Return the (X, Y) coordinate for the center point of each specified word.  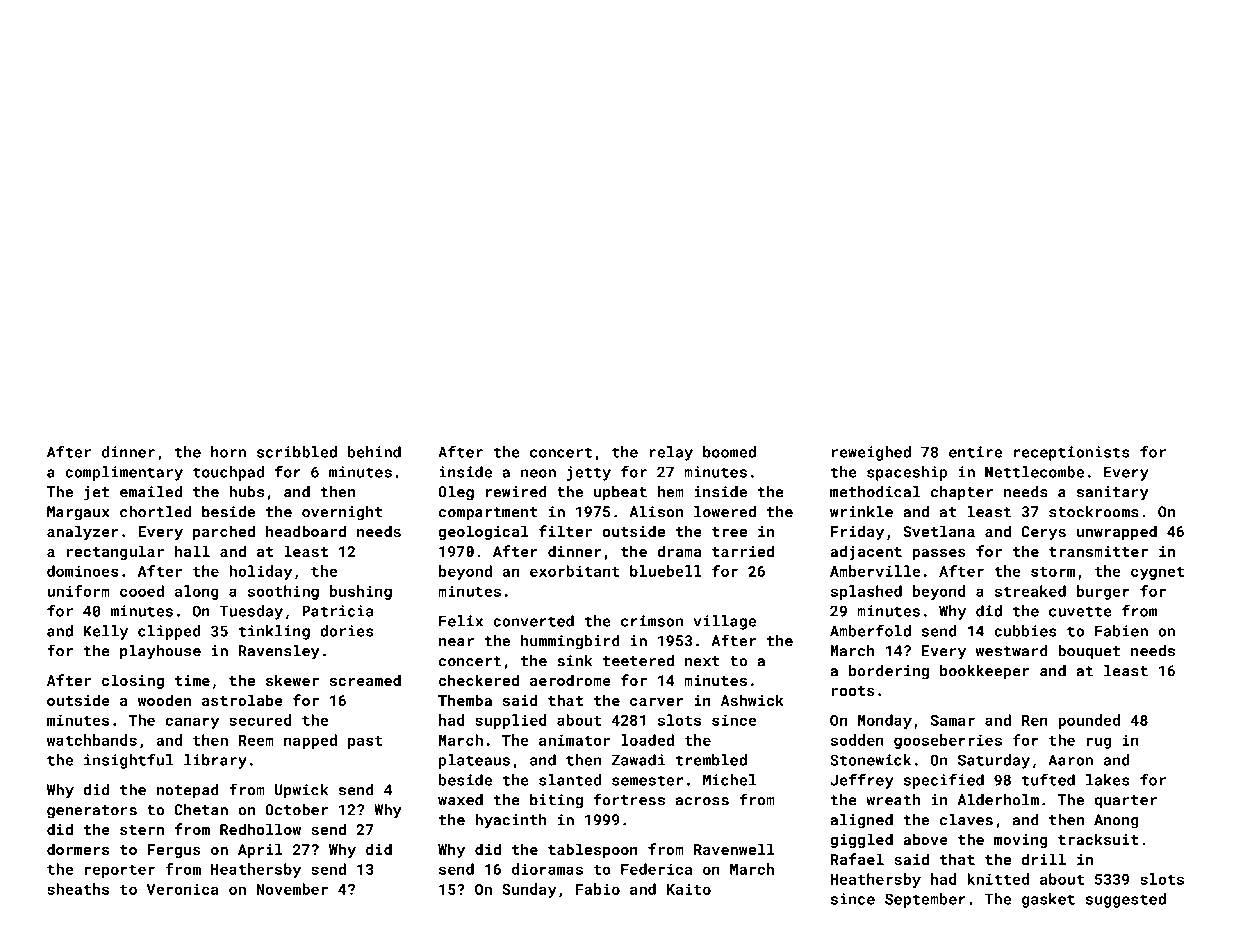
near (456, 642)
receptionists (1072, 453)
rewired (516, 492)
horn (228, 452)
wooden (164, 700)
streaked (1030, 591)
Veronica (182, 889)
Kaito (688, 889)
